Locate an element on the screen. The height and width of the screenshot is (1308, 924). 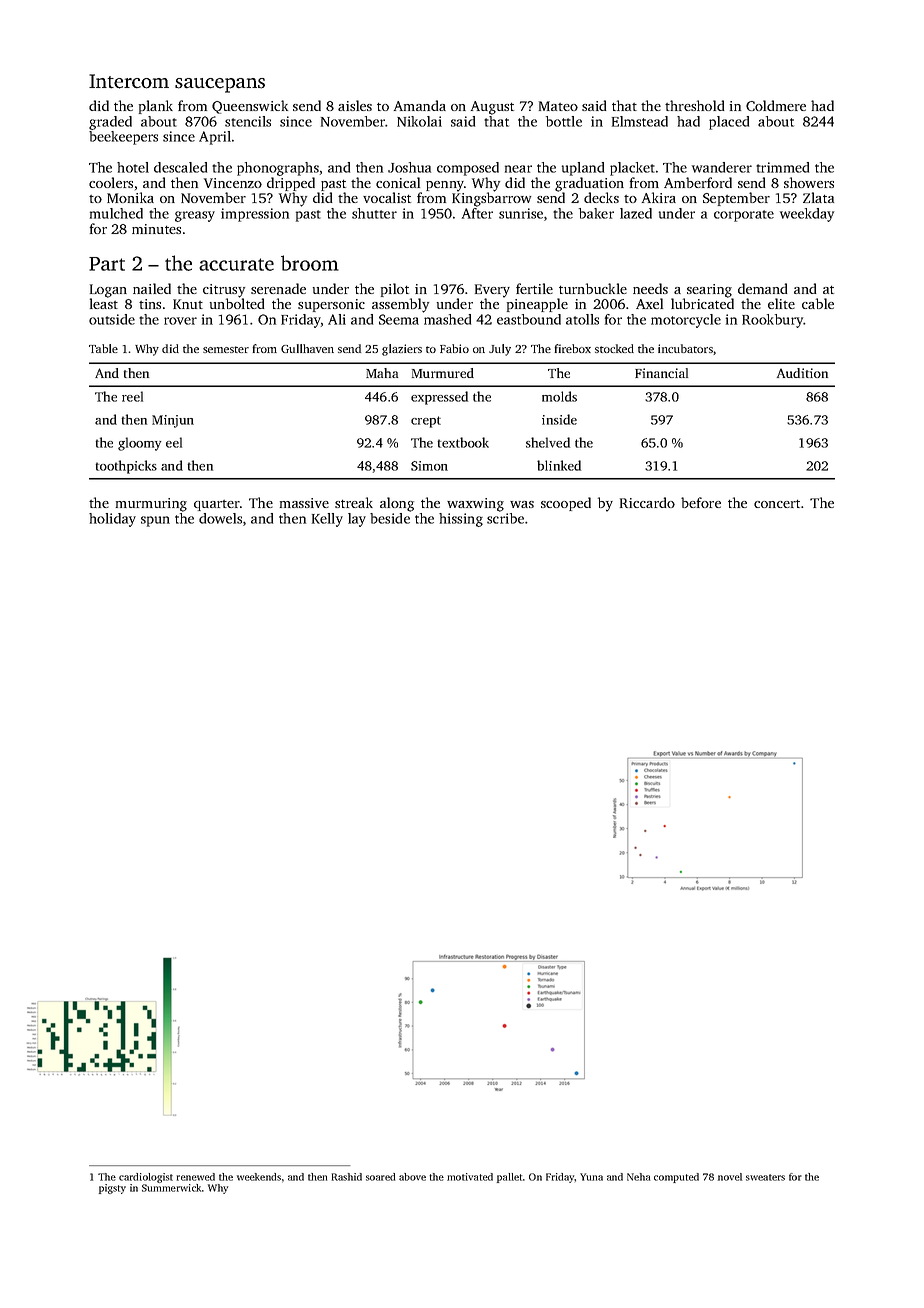
scribe is located at coordinates (505, 518).
